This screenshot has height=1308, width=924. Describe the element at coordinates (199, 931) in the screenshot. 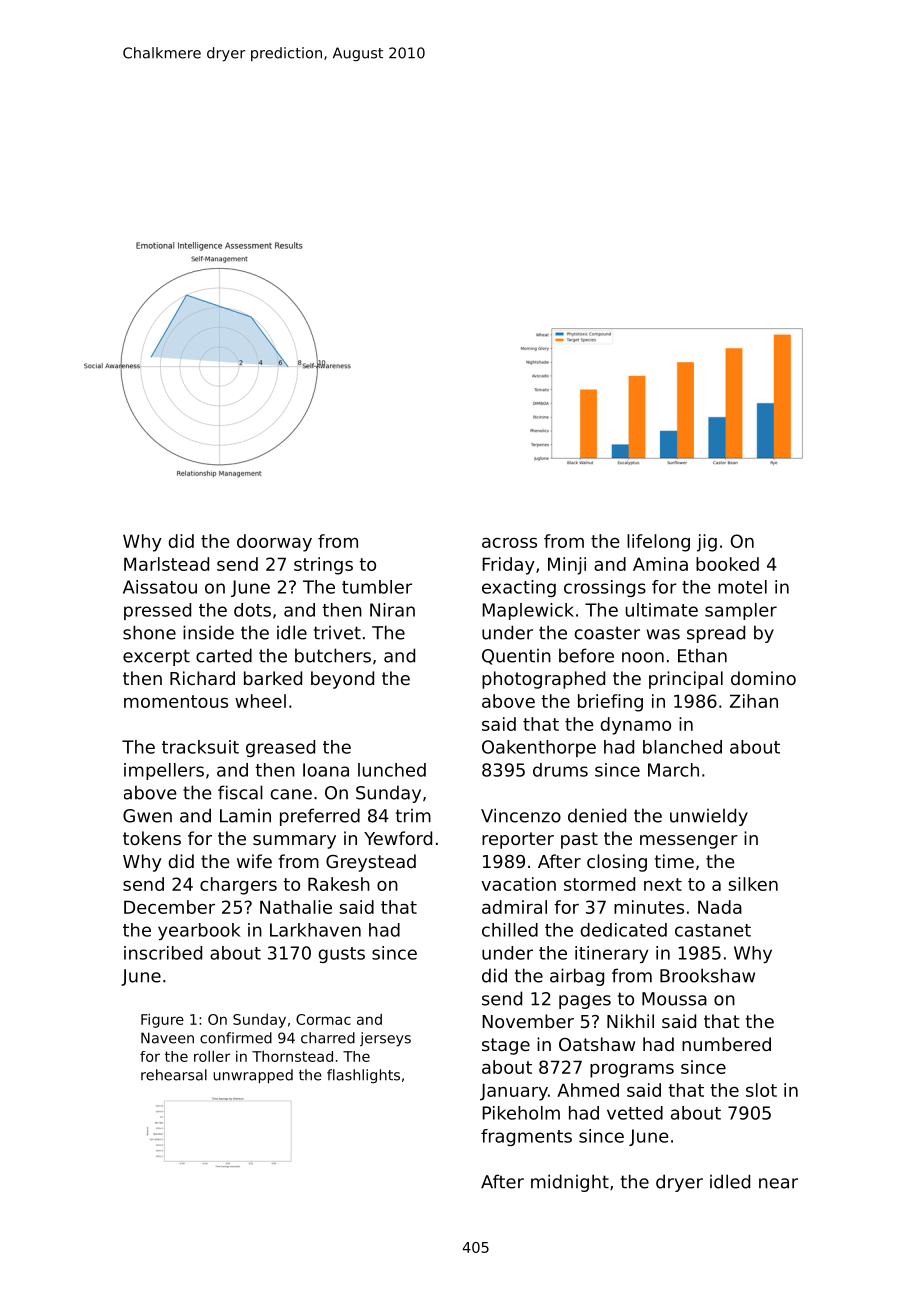

I see `yearbook` at that location.
